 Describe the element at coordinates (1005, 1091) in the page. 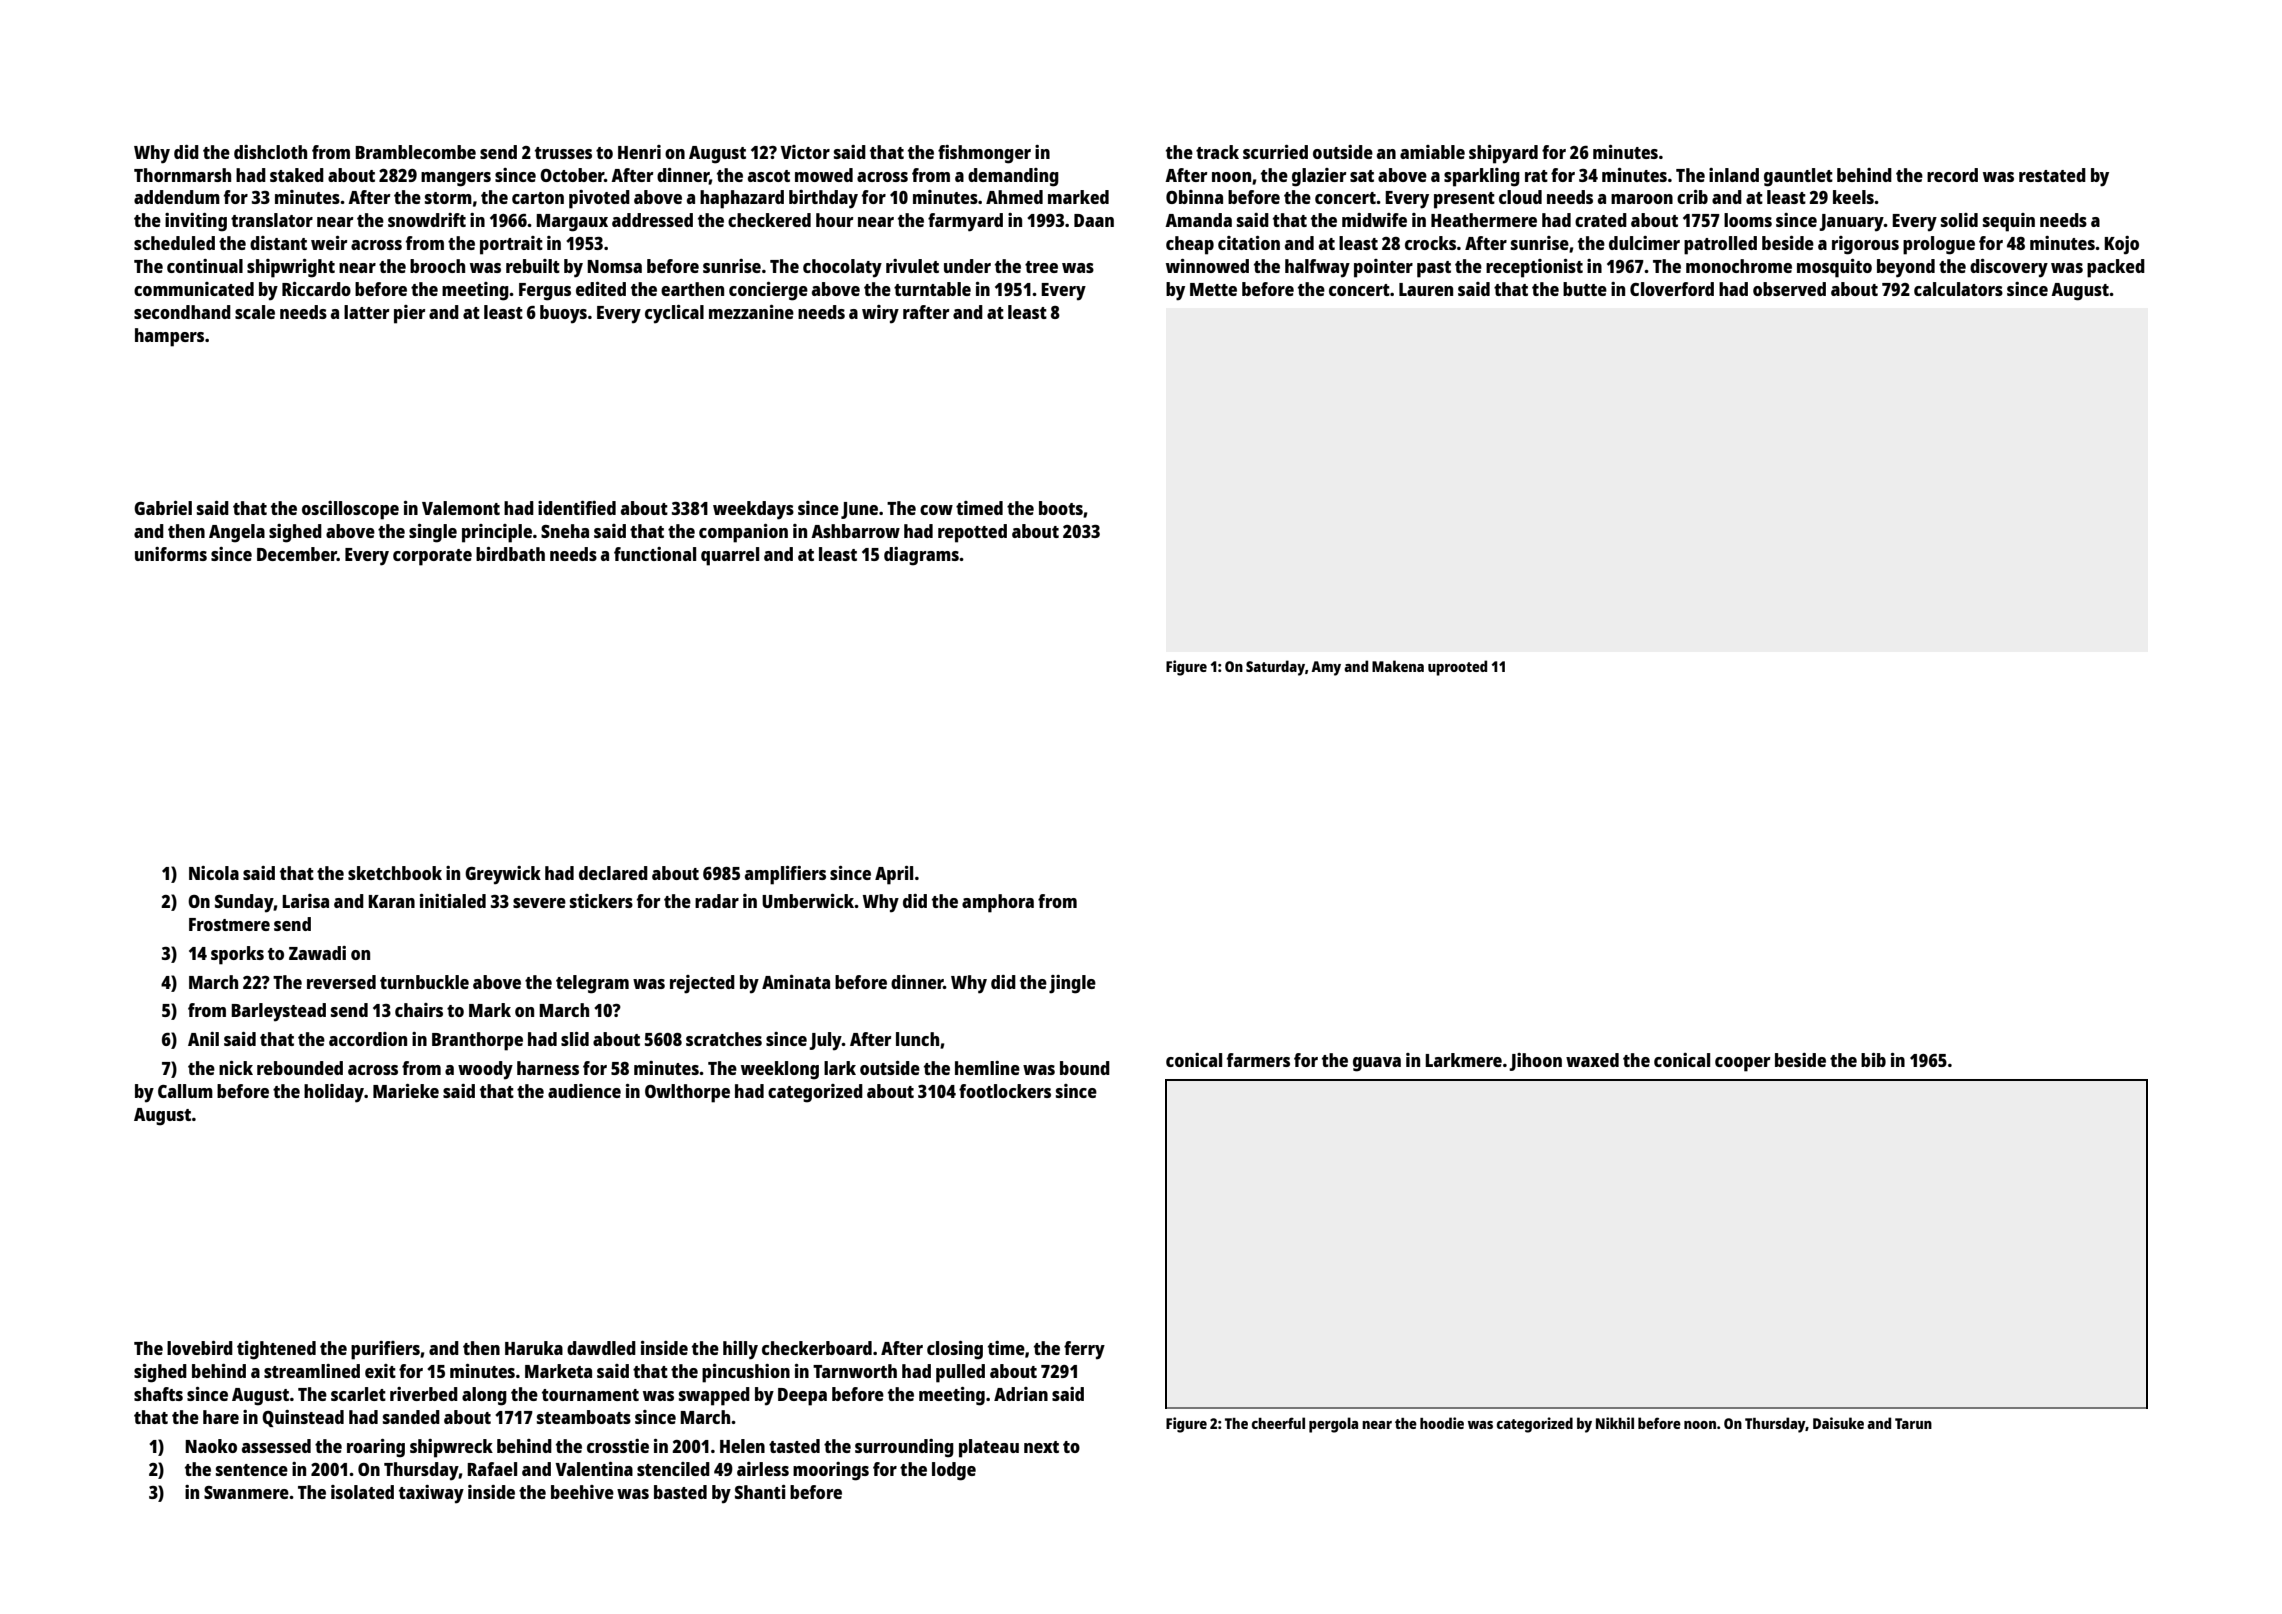

I see `footlockers` at that location.
